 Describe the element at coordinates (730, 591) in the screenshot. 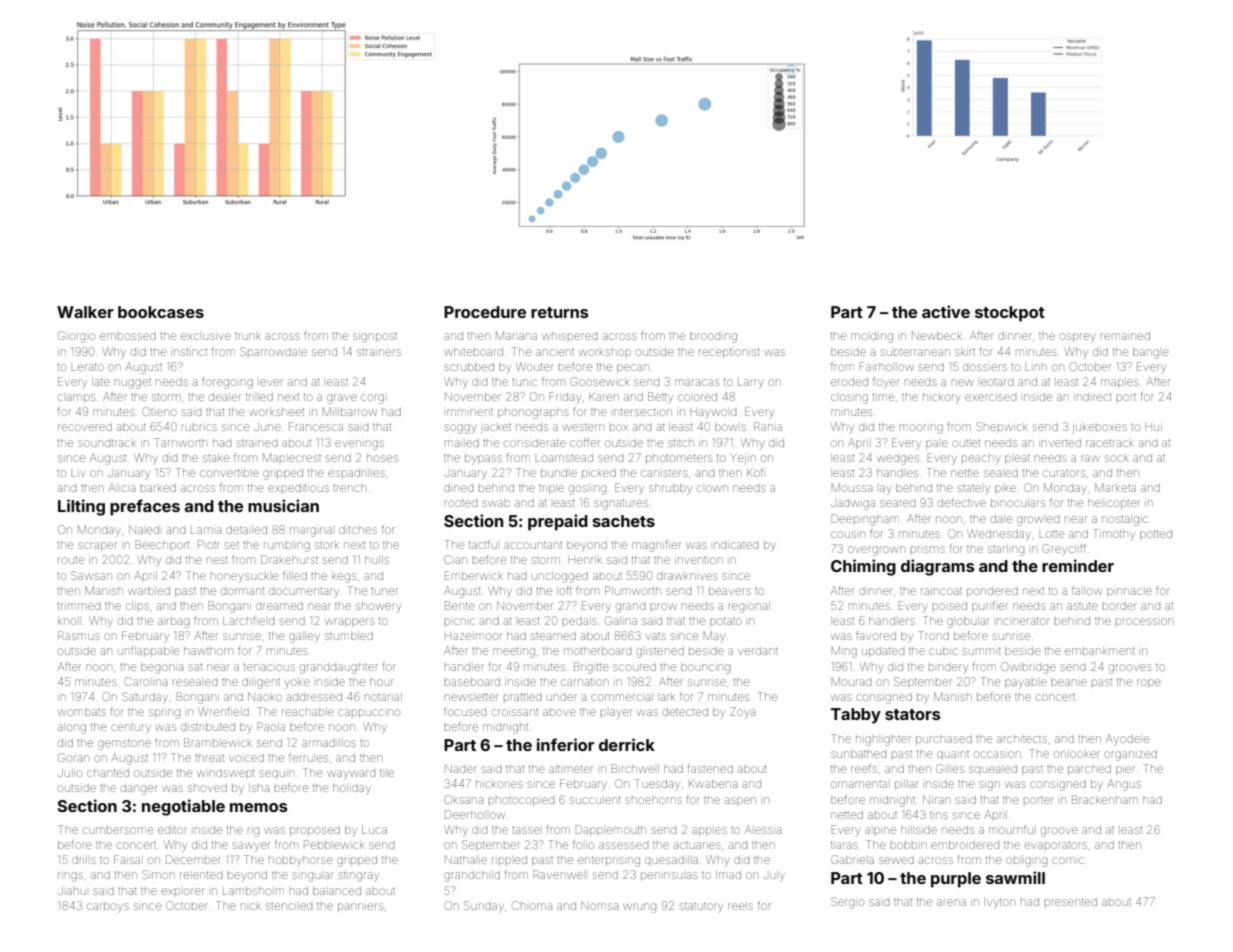

I see `beavers` at that location.
